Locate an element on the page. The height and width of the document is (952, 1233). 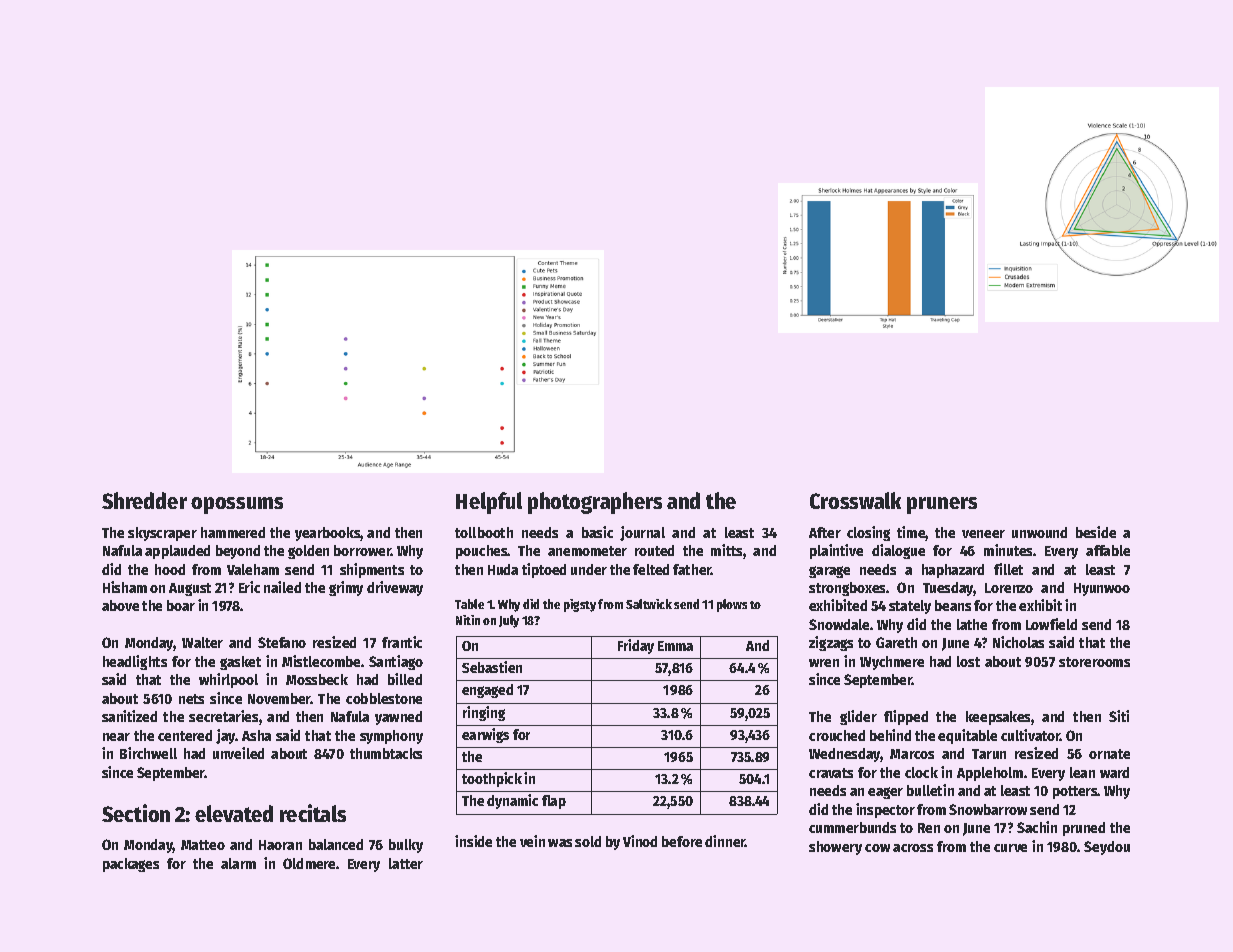
nets is located at coordinates (191, 699).
